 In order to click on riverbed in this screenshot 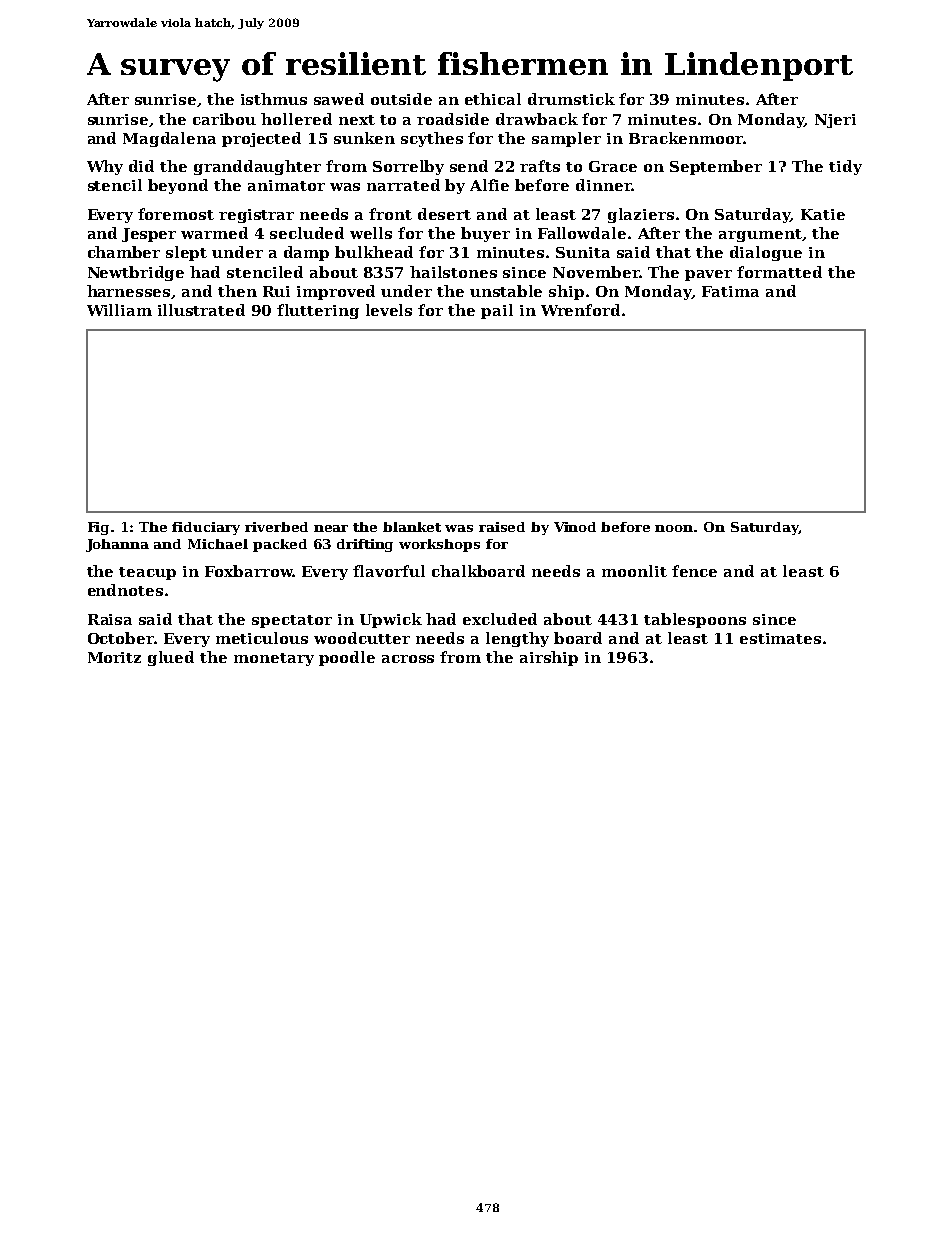, I will do `click(276, 527)`.
